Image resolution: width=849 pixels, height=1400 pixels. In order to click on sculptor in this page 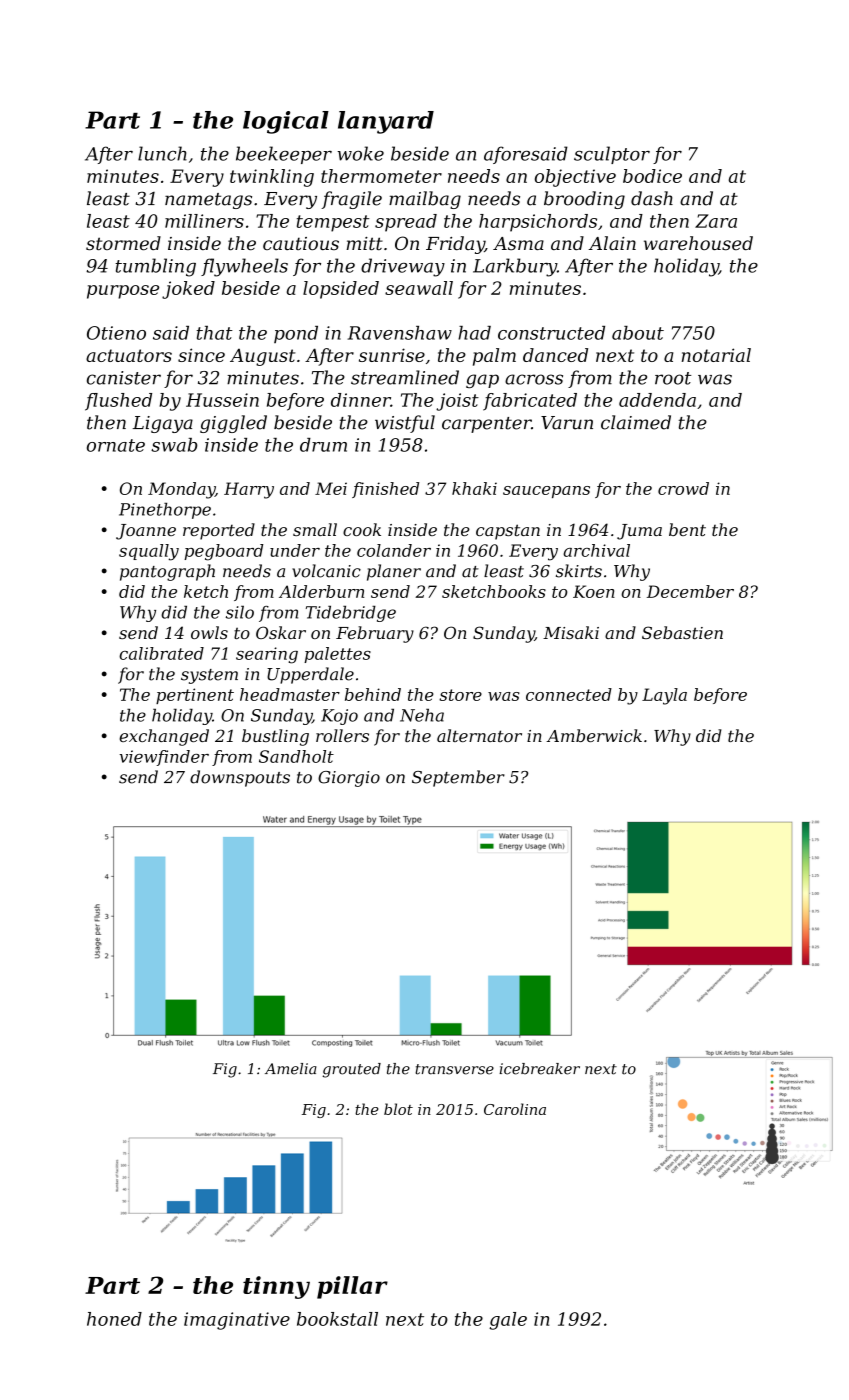, I will do `click(612, 155)`.
